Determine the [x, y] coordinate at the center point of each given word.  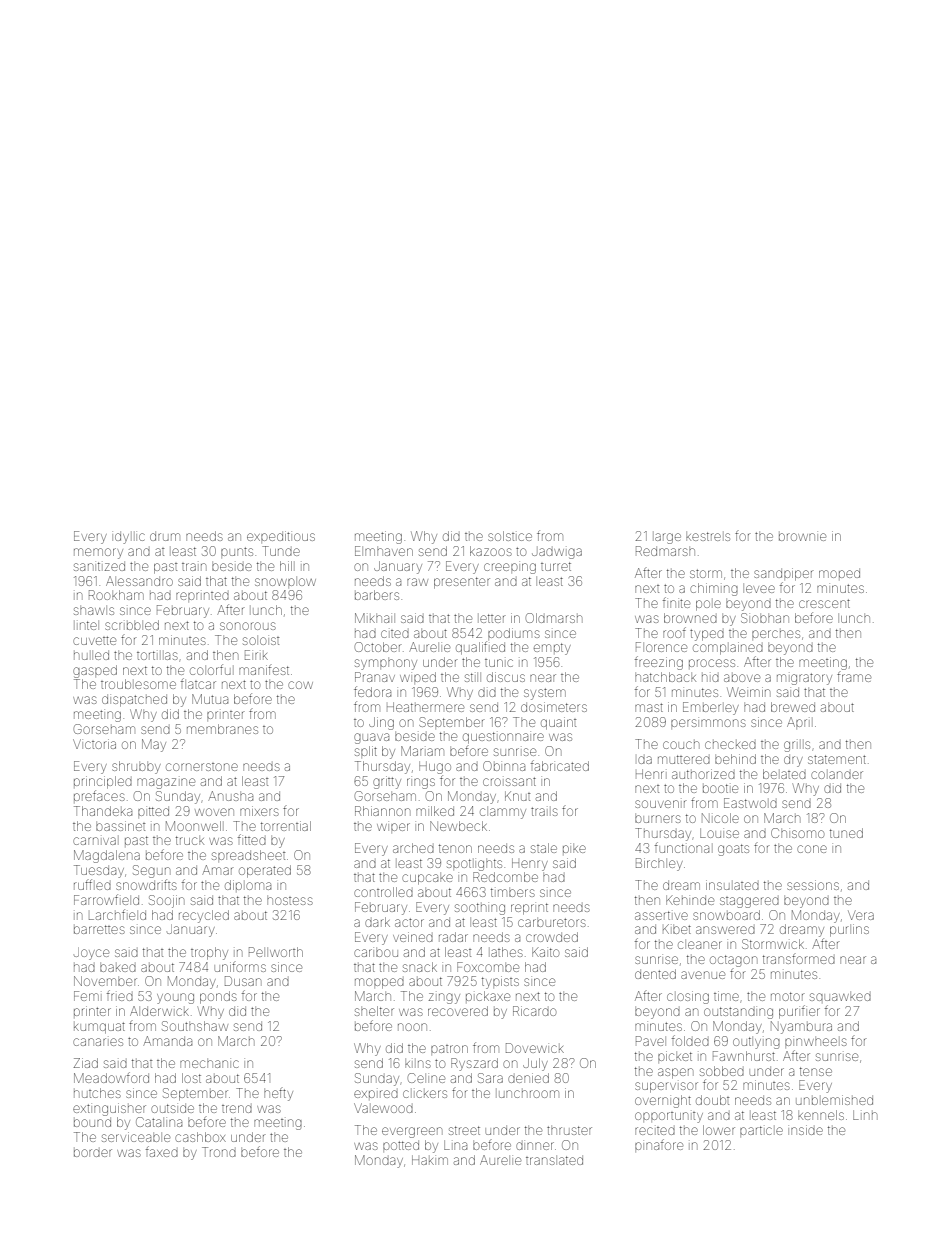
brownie [802, 537]
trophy [209, 953]
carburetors [552, 922]
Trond [219, 1152]
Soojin [166, 901]
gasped [95, 671]
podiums [514, 633]
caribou [376, 953]
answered [725, 930]
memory [98, 553]
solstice [510, 536]
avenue [703, 975]
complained [728, 648]
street [464, 1130]
